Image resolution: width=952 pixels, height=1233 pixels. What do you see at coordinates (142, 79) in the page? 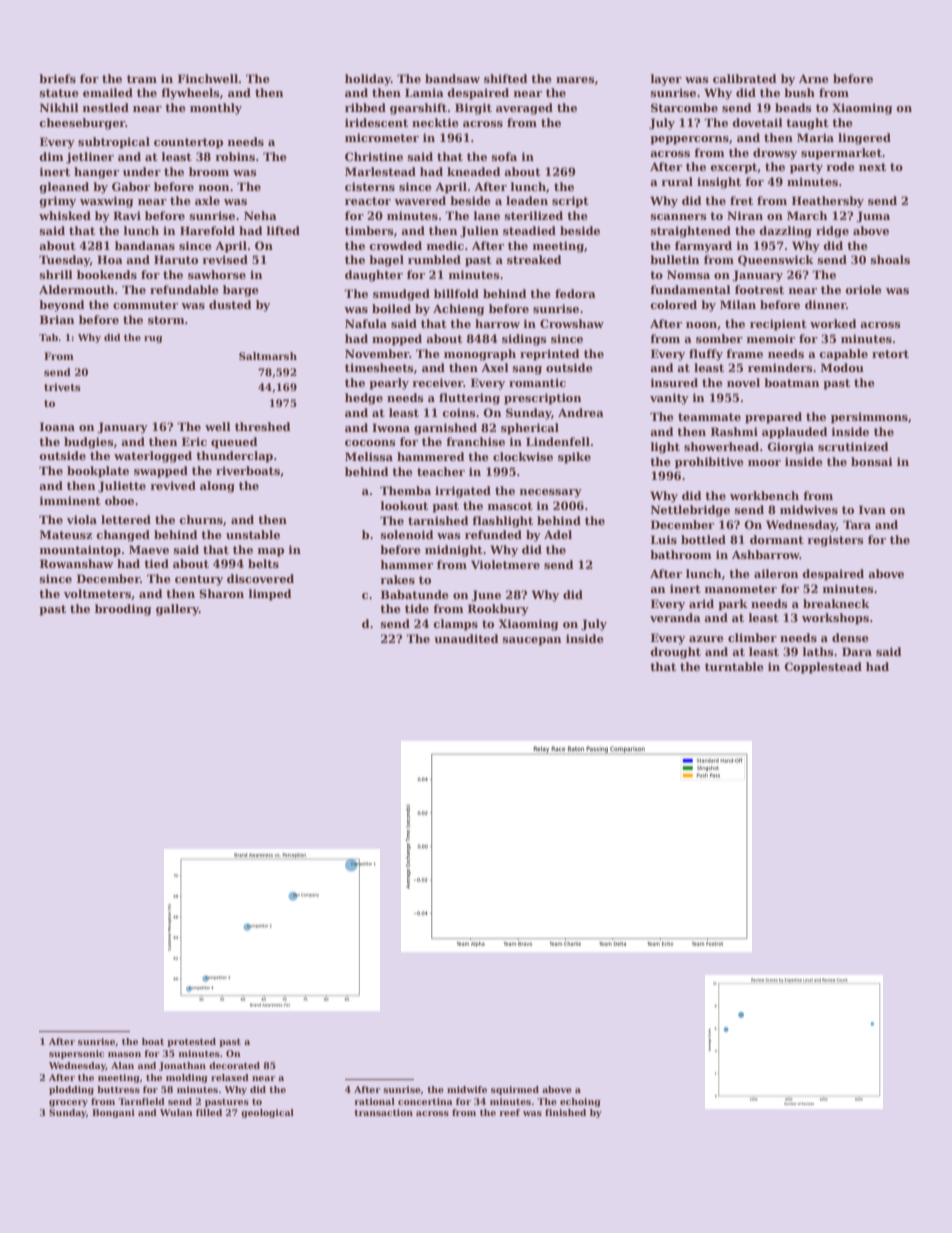
I see `tram` at bounding box center [142, 79].
